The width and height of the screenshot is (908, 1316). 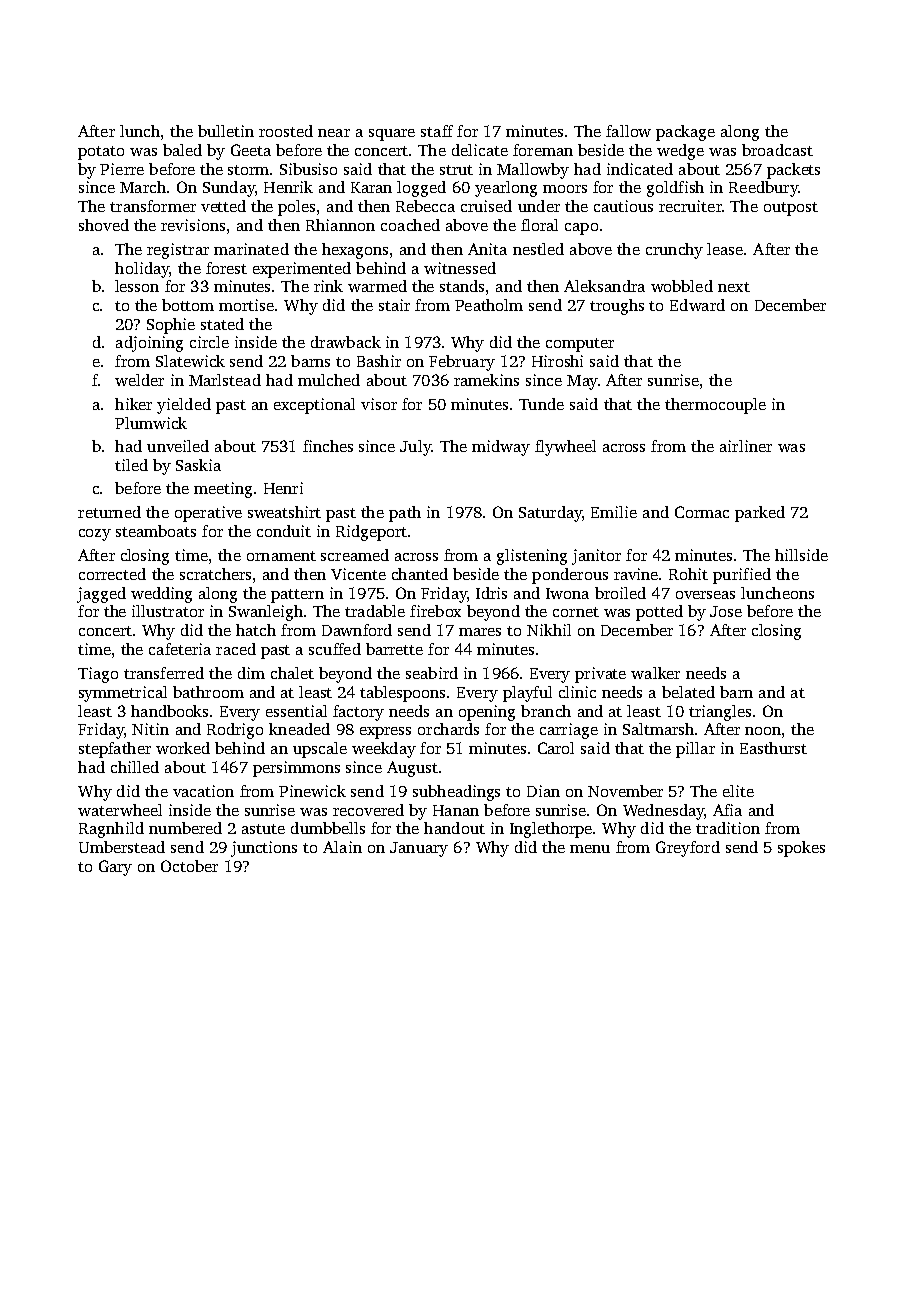 What do you see at coordinates (111, 830) in the screenshot?
I see `Ragnhild` at bounding box center [111, 830].
